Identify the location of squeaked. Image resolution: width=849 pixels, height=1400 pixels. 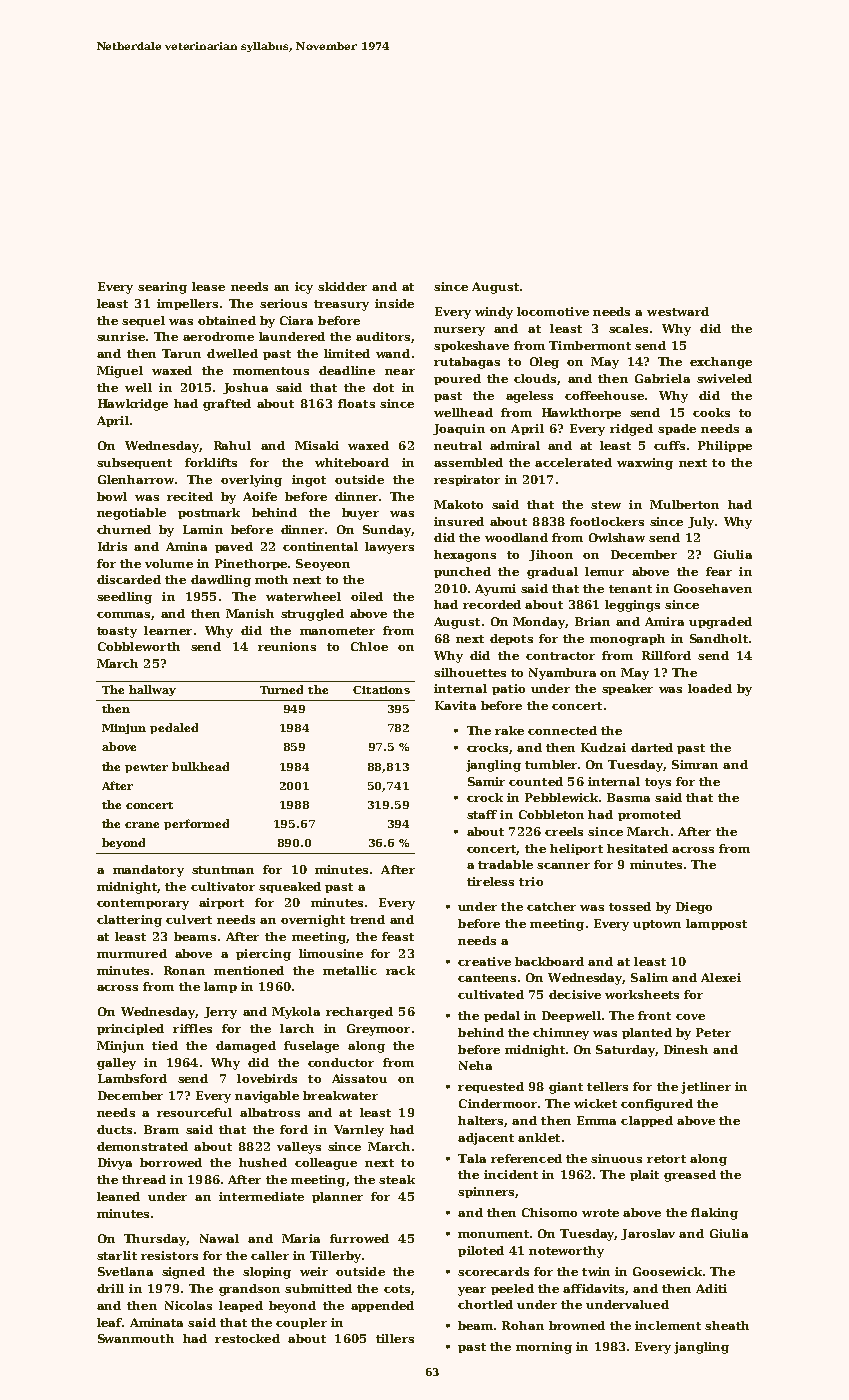
(290, 887).
